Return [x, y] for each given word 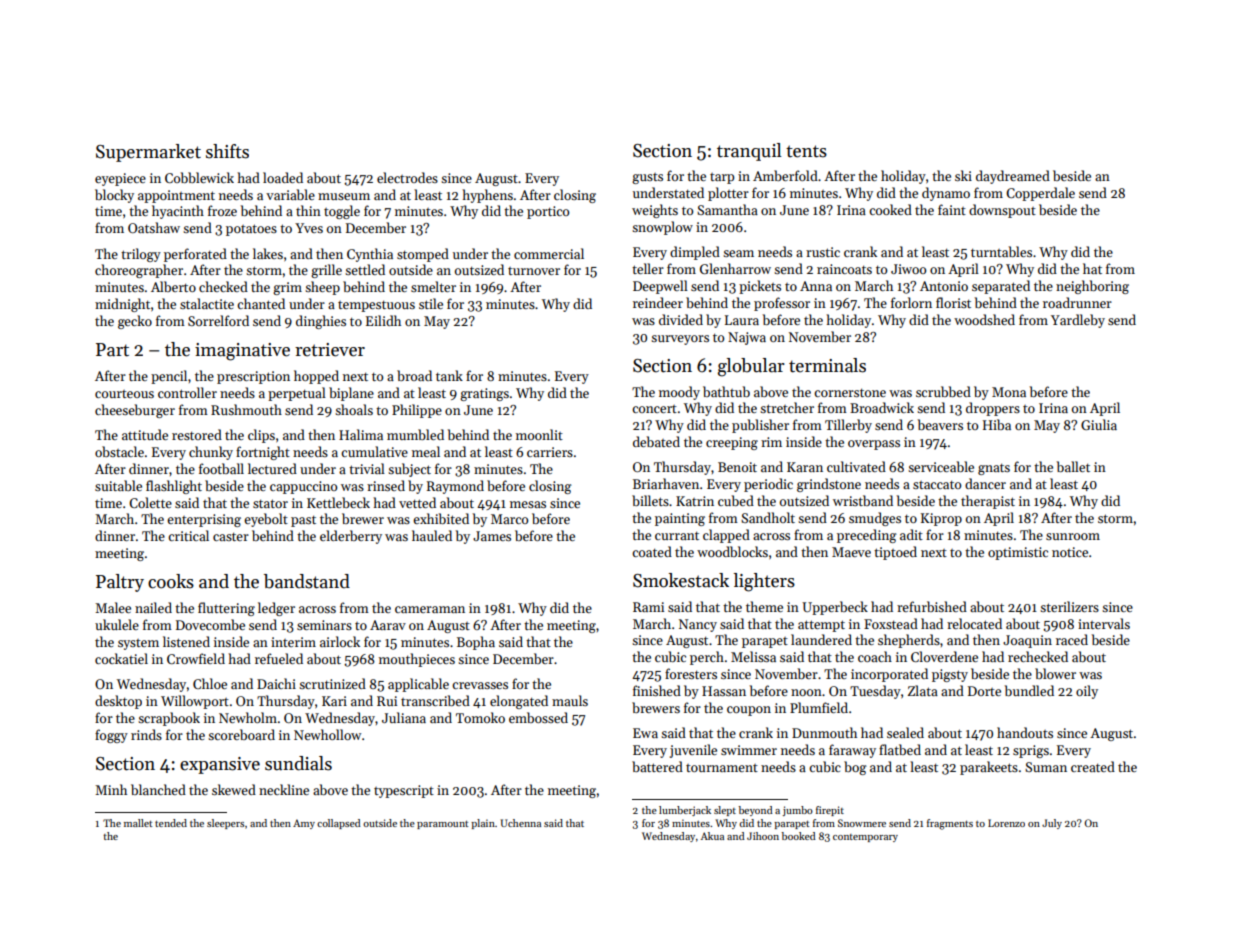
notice [1070, 552]
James [492, 536]
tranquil [749, 152]
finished [657, 690]
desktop [118, 702]
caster [231, 536]
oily [1087, 692]
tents [806, 151]
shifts [227, 151]
